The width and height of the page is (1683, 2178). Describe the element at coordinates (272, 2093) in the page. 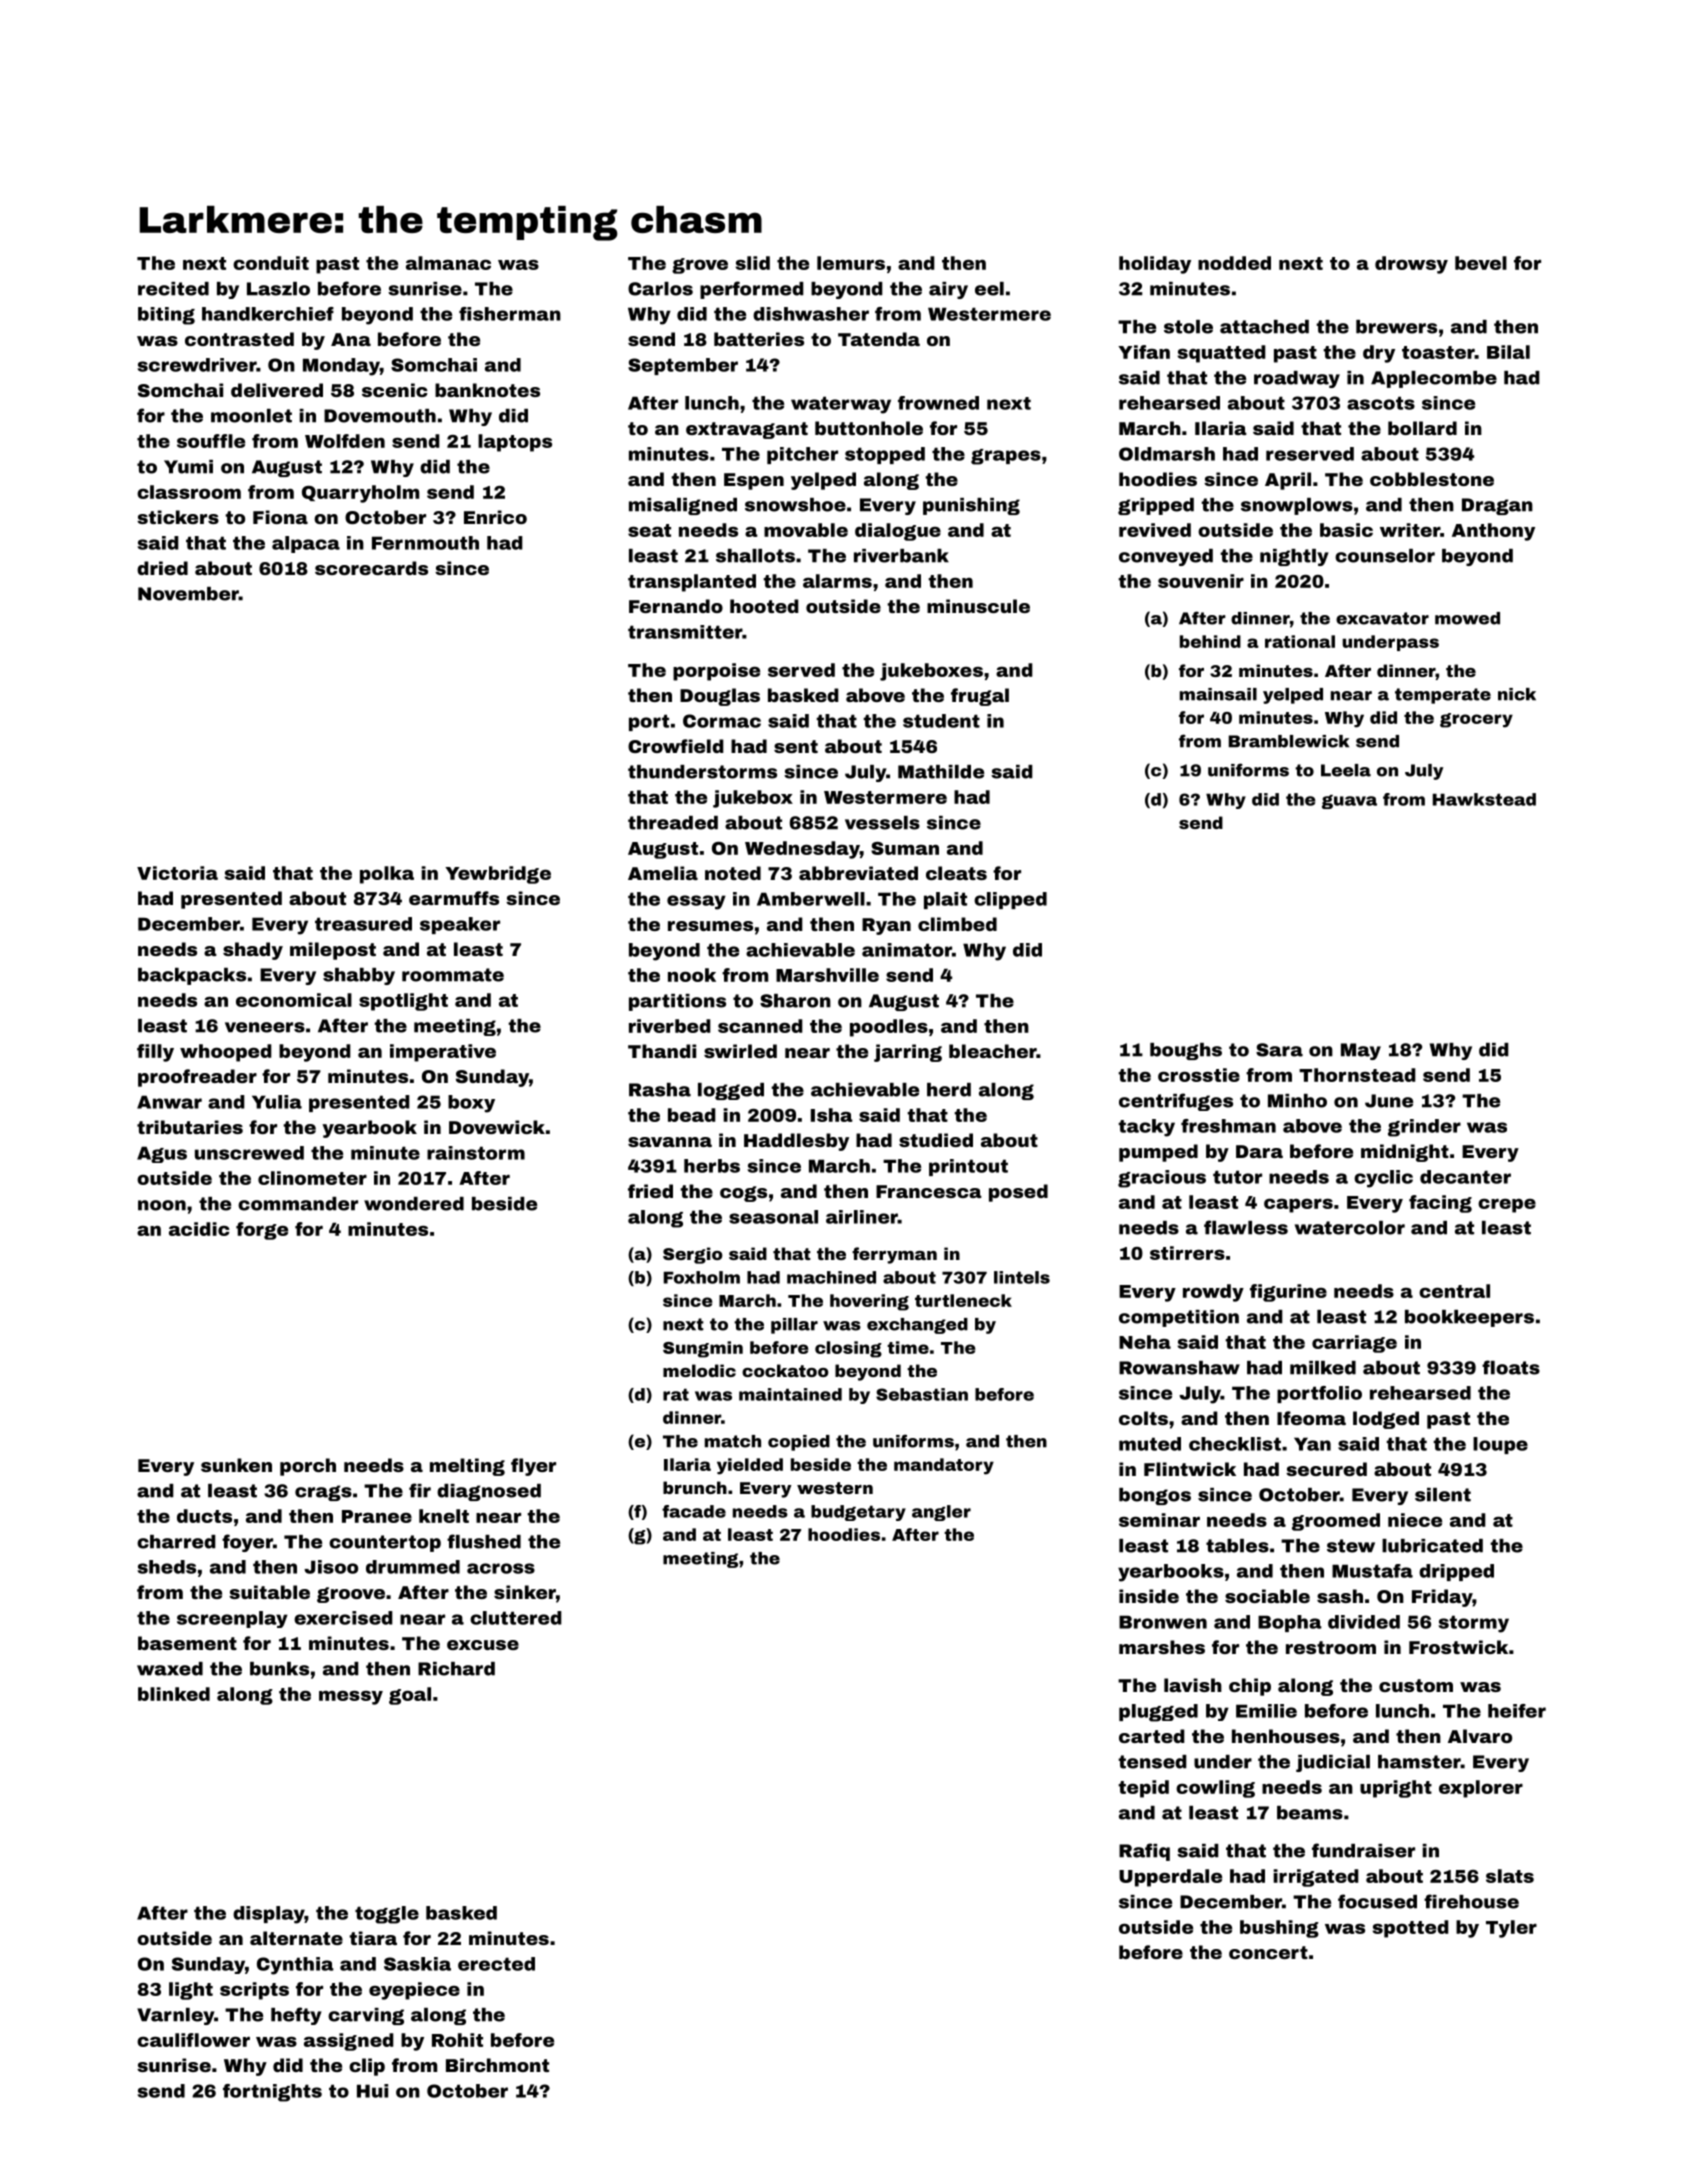

I see `fortnights` at that location.
